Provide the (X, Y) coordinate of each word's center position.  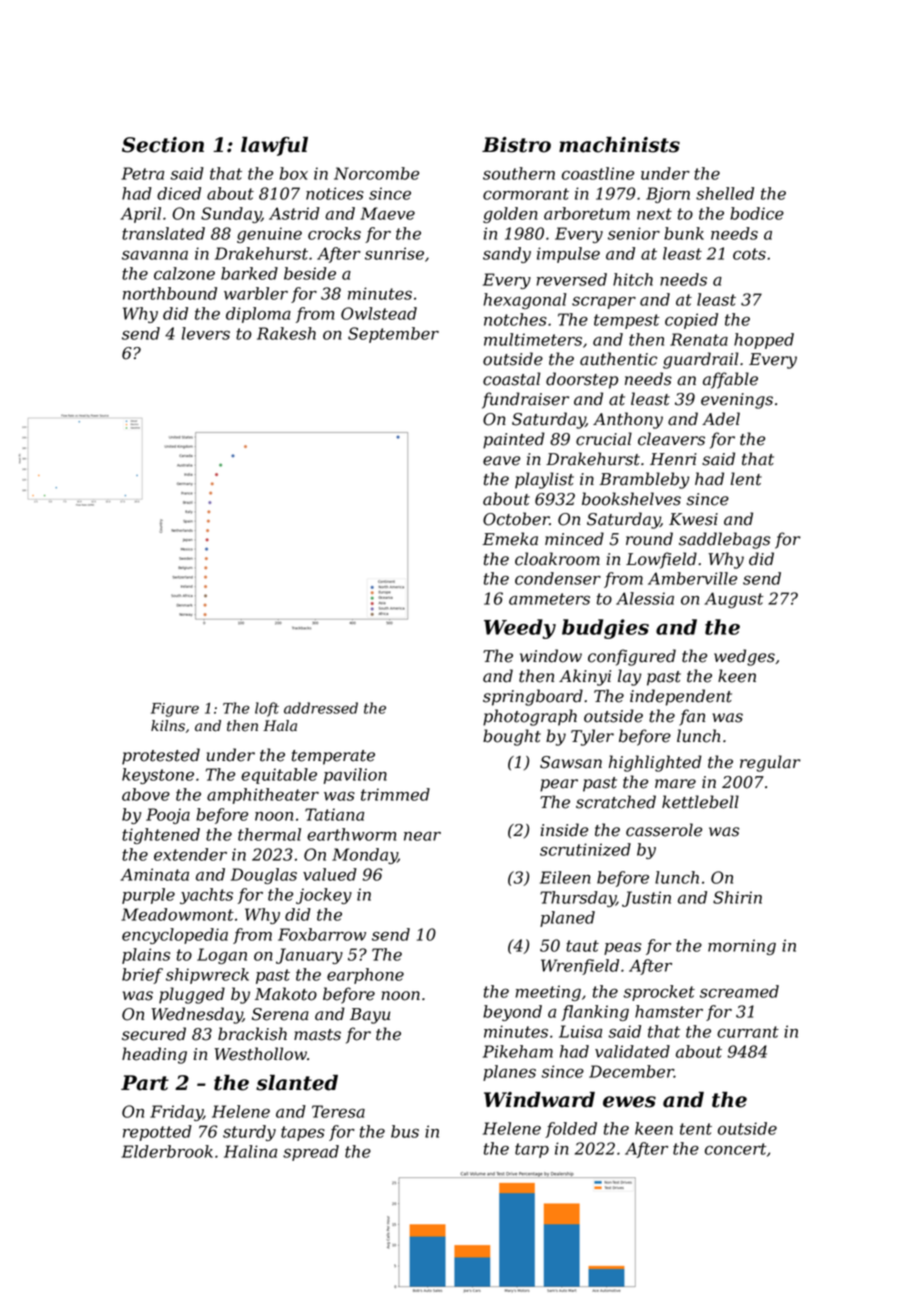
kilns (168, 726)
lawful (274, 146)
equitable (279, 776)
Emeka (510, 539)
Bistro (516, 145)
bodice (757, 213)
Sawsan (571, 762)
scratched (616, 802)
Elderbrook (167, 1151)
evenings (737, 401)
